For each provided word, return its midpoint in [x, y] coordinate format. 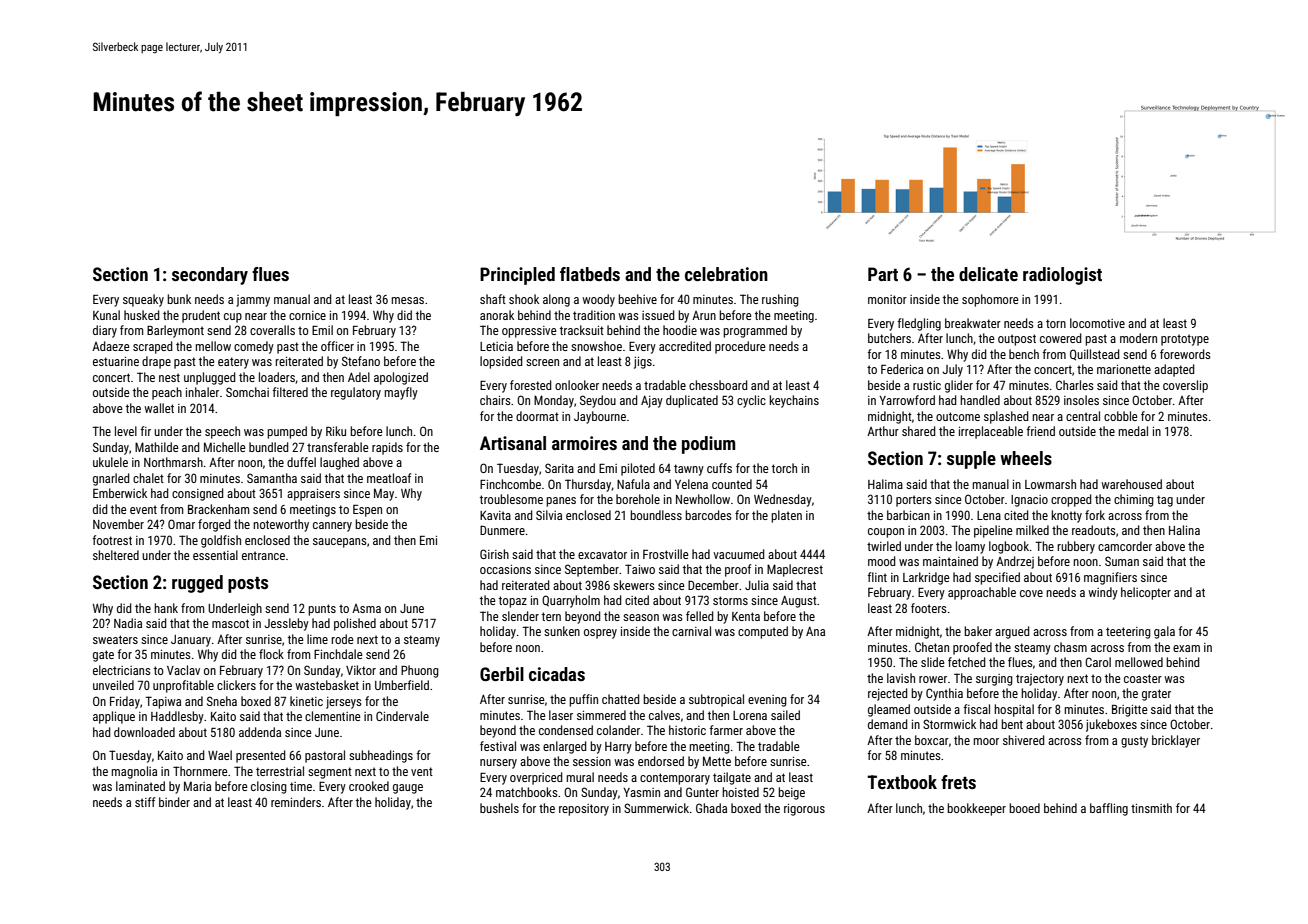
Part [883, 274]
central [1083, 416]
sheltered [116, 555]
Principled [517, 276]
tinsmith [1151, 808]
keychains [794, 401]
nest [169, 377]
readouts [1094, 530]
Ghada [711, 808]
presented [261, 756]
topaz [513, 602]
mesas [407, 300]
